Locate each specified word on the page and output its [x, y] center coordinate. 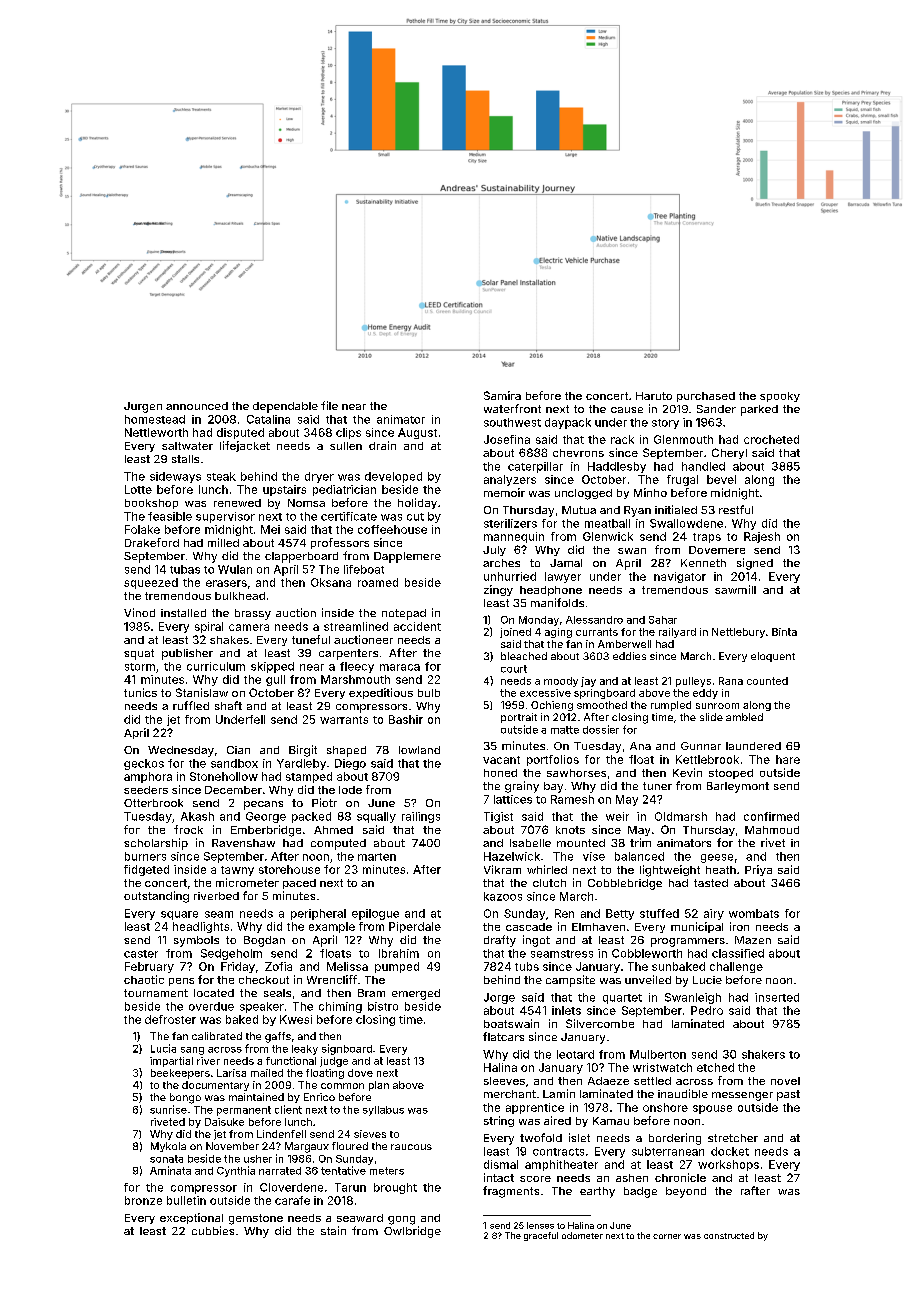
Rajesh [762, 537]
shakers [763, 1054]
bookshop [151, 504]
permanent [244, 1111]
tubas [185, 569]
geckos [144, 764]
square [179, 915]
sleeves [504, 1081]
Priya [758, 870]
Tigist [498, 817]
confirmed [771, 816]
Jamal [566, 563]
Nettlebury [738, 633]
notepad [404, 614]
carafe [292, 1200]
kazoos [503, 896]
